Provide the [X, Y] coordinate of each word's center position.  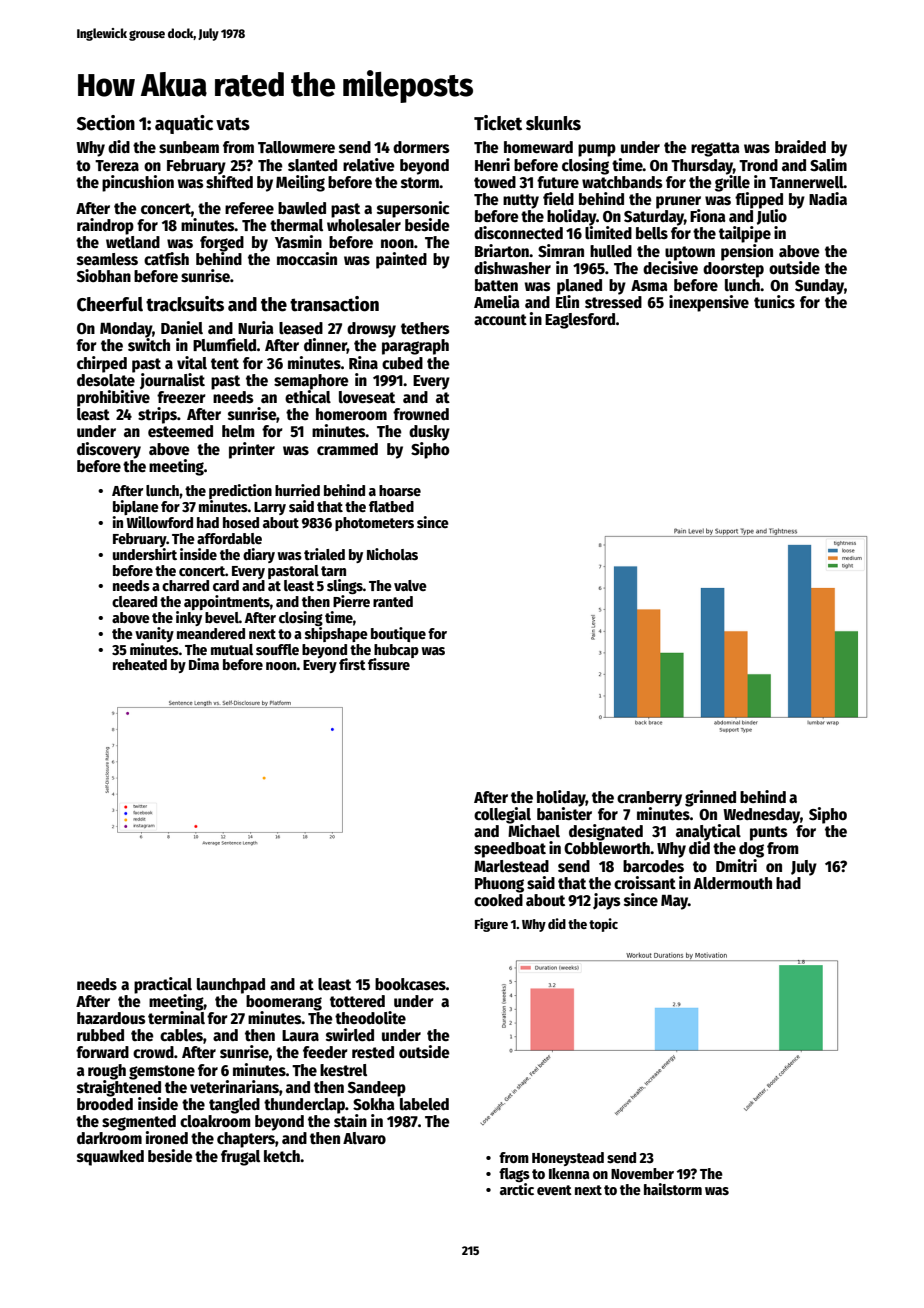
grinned [710, 798]
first [352, 664]
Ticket [498, 123]
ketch [282, 1156]
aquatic [184, 124]
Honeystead [568, 1159]
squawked [110, 1158]
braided [800, 146]
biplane [136, 507]
